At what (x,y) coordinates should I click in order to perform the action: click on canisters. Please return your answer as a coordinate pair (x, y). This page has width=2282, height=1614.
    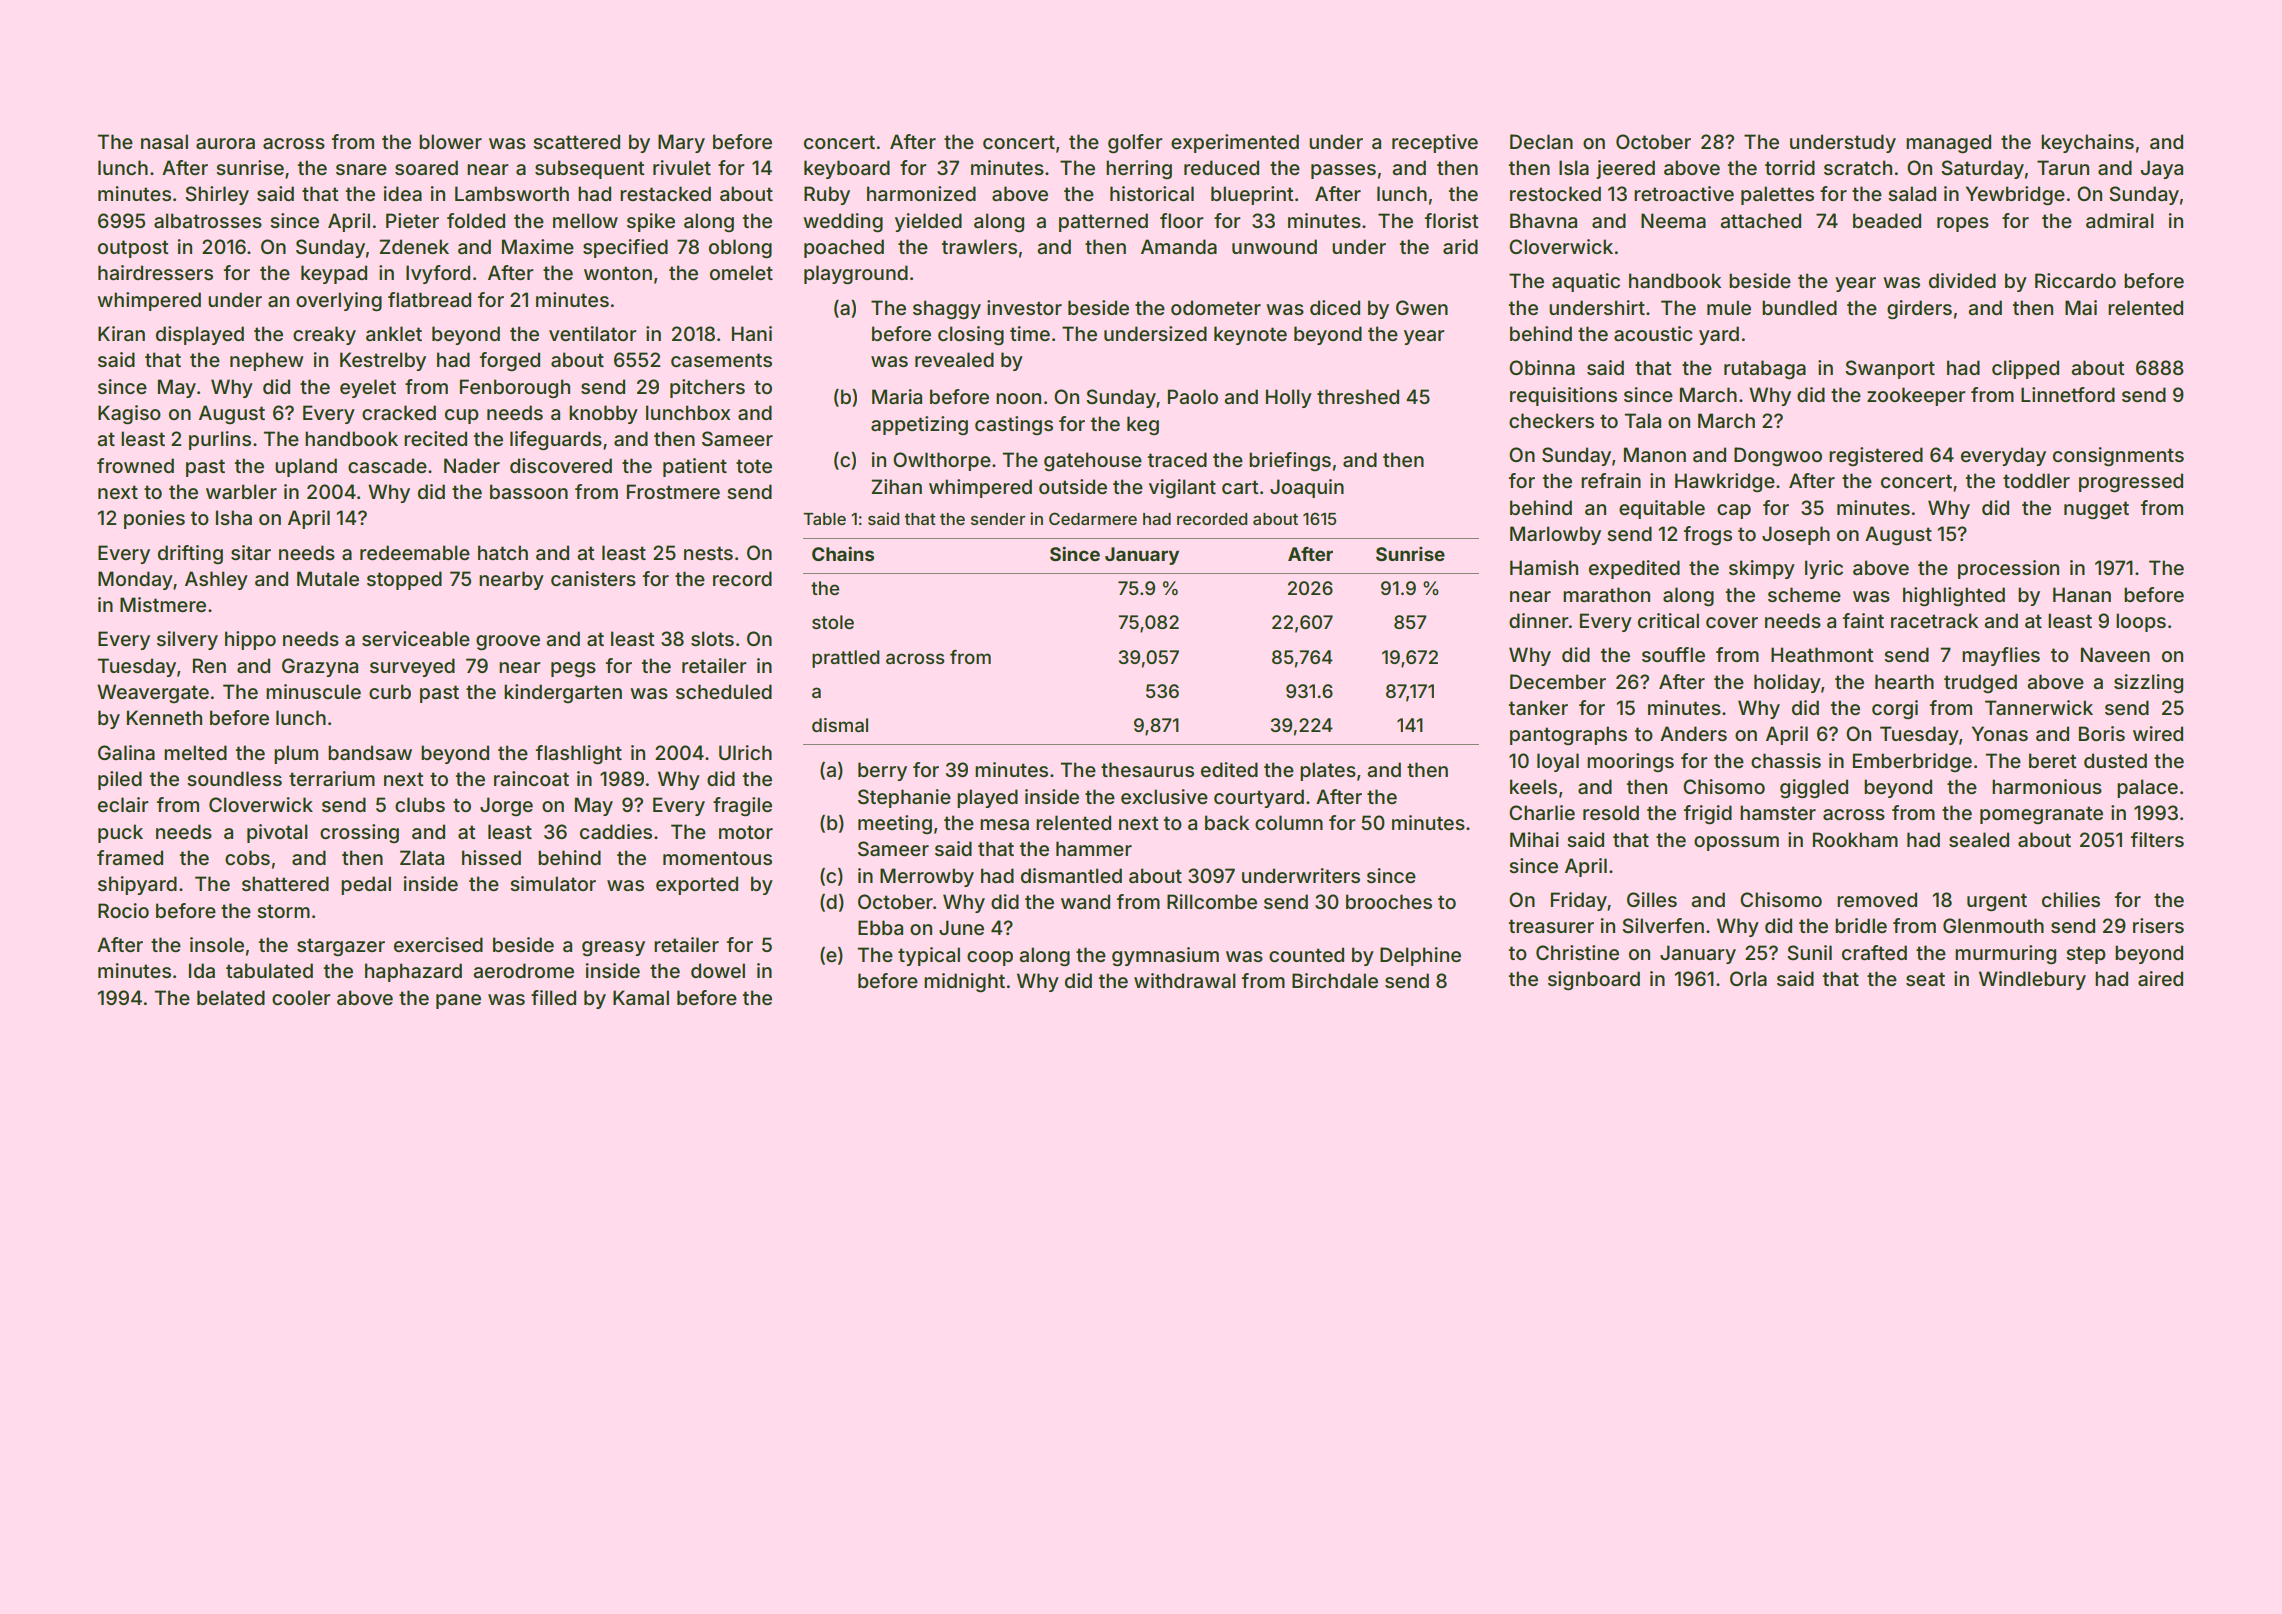
    Looking at the image, I should click on (593, 578).
